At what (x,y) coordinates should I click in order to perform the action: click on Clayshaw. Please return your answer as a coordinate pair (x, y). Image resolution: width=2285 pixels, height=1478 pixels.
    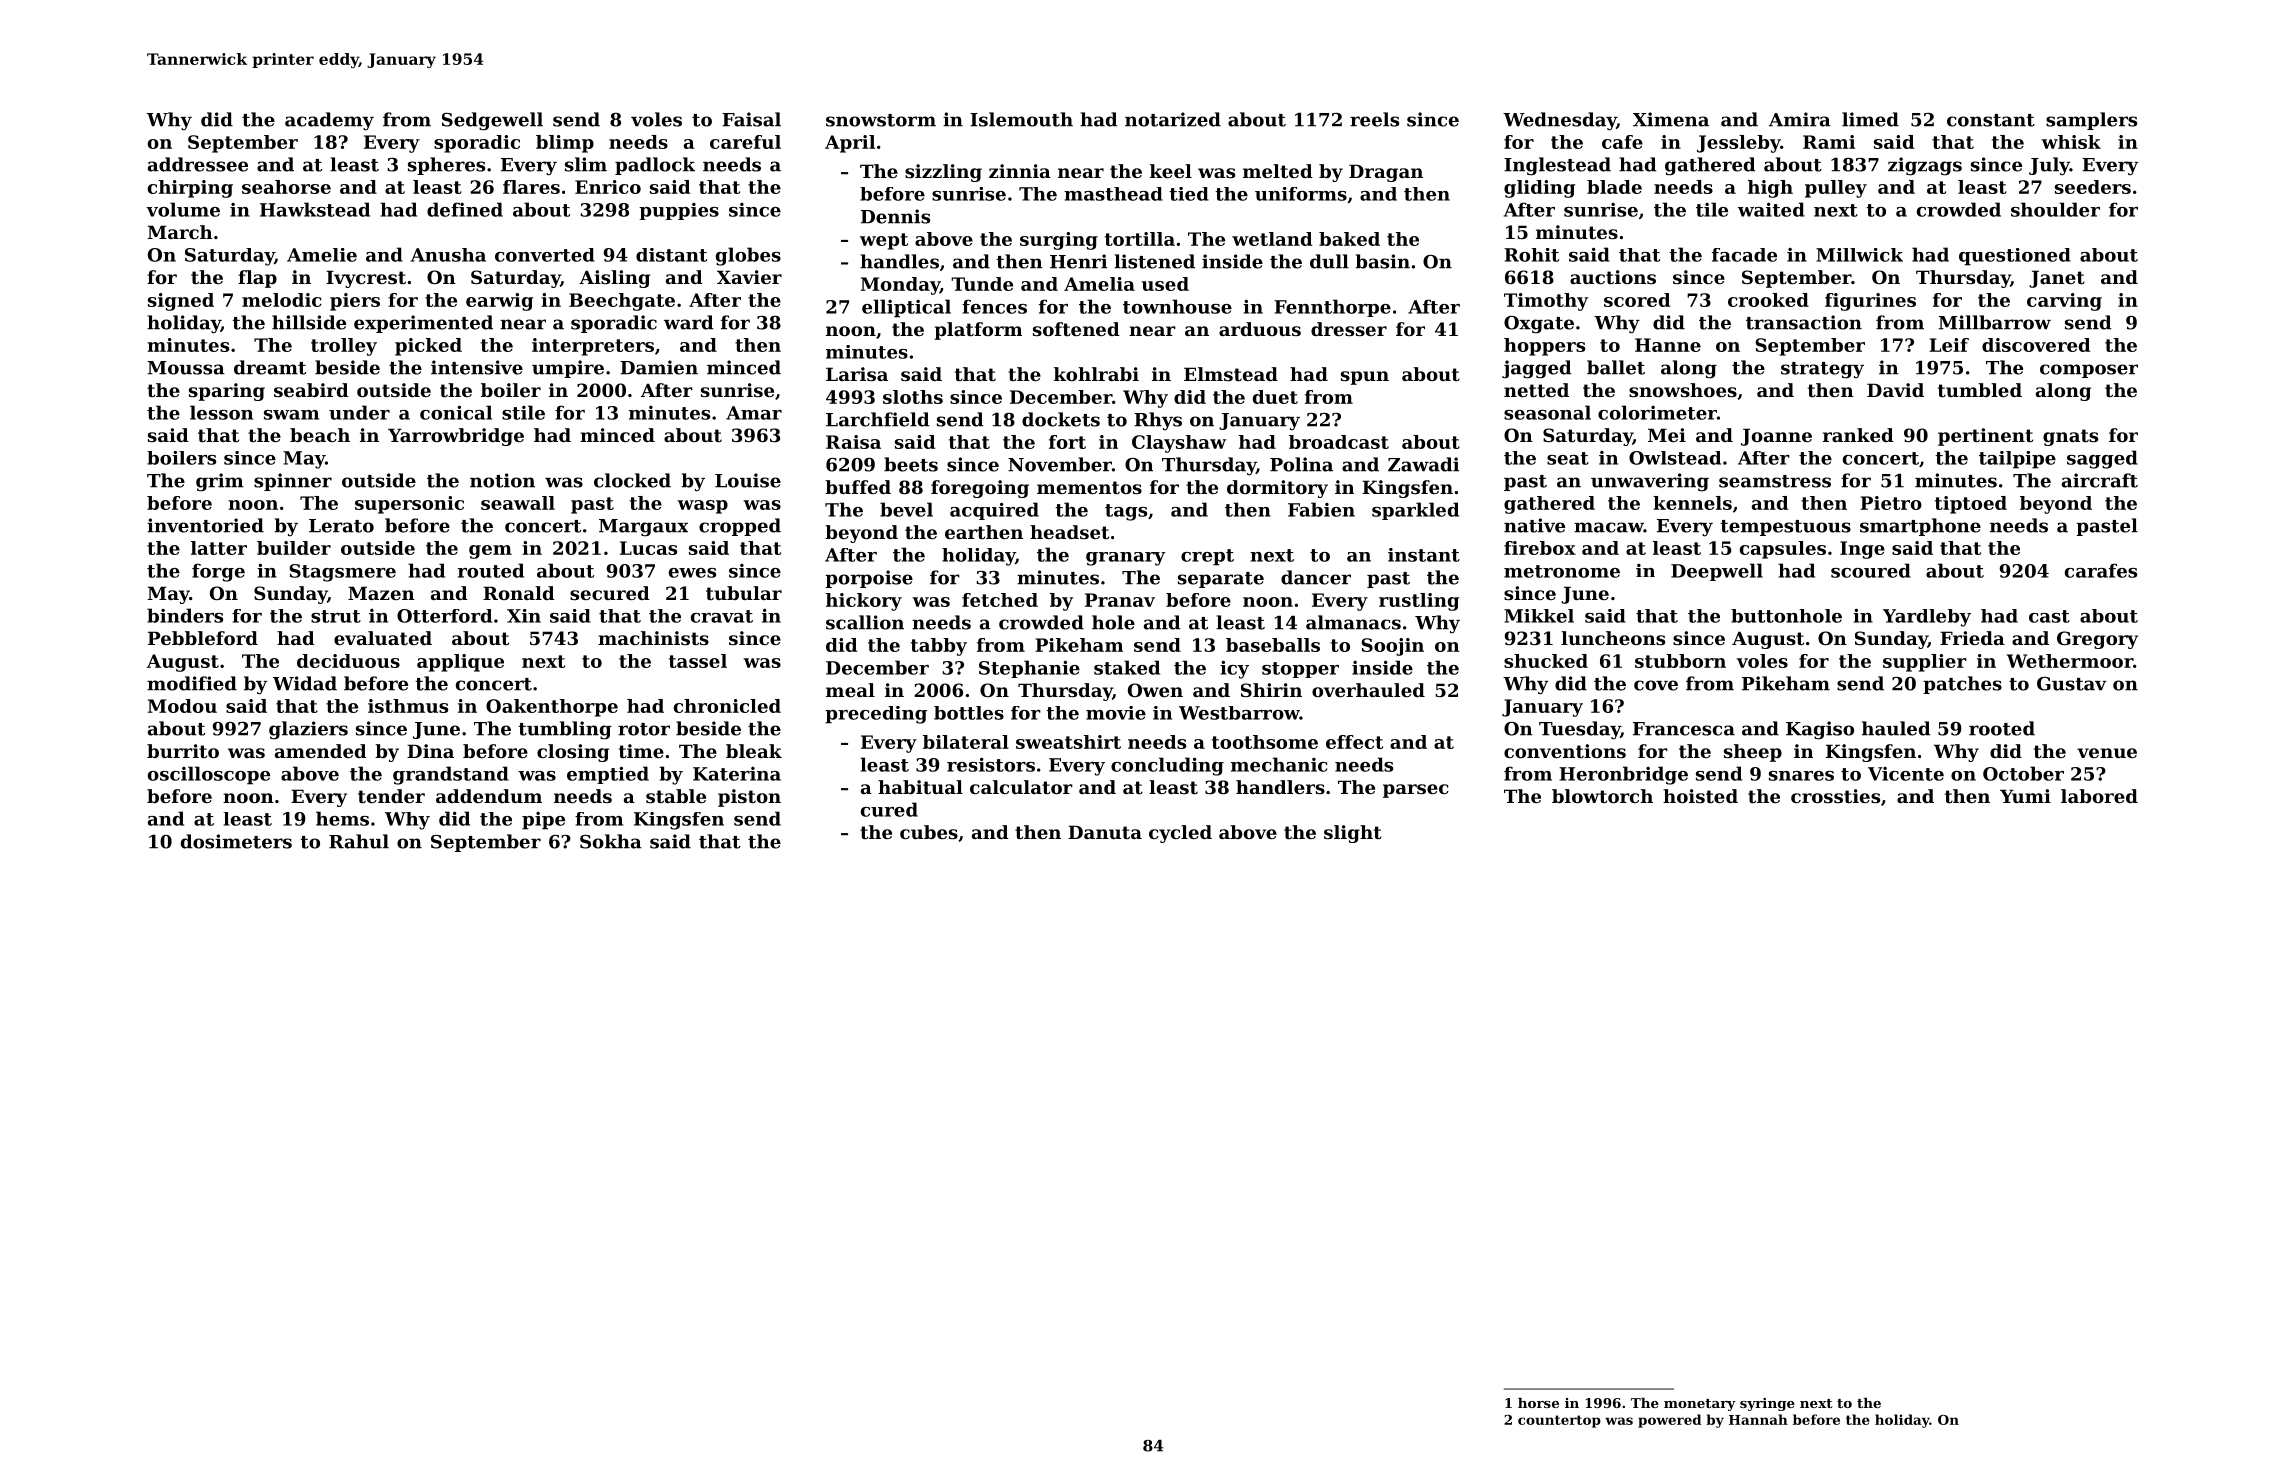
    Looking at the image, I should click on (1179, 444).
